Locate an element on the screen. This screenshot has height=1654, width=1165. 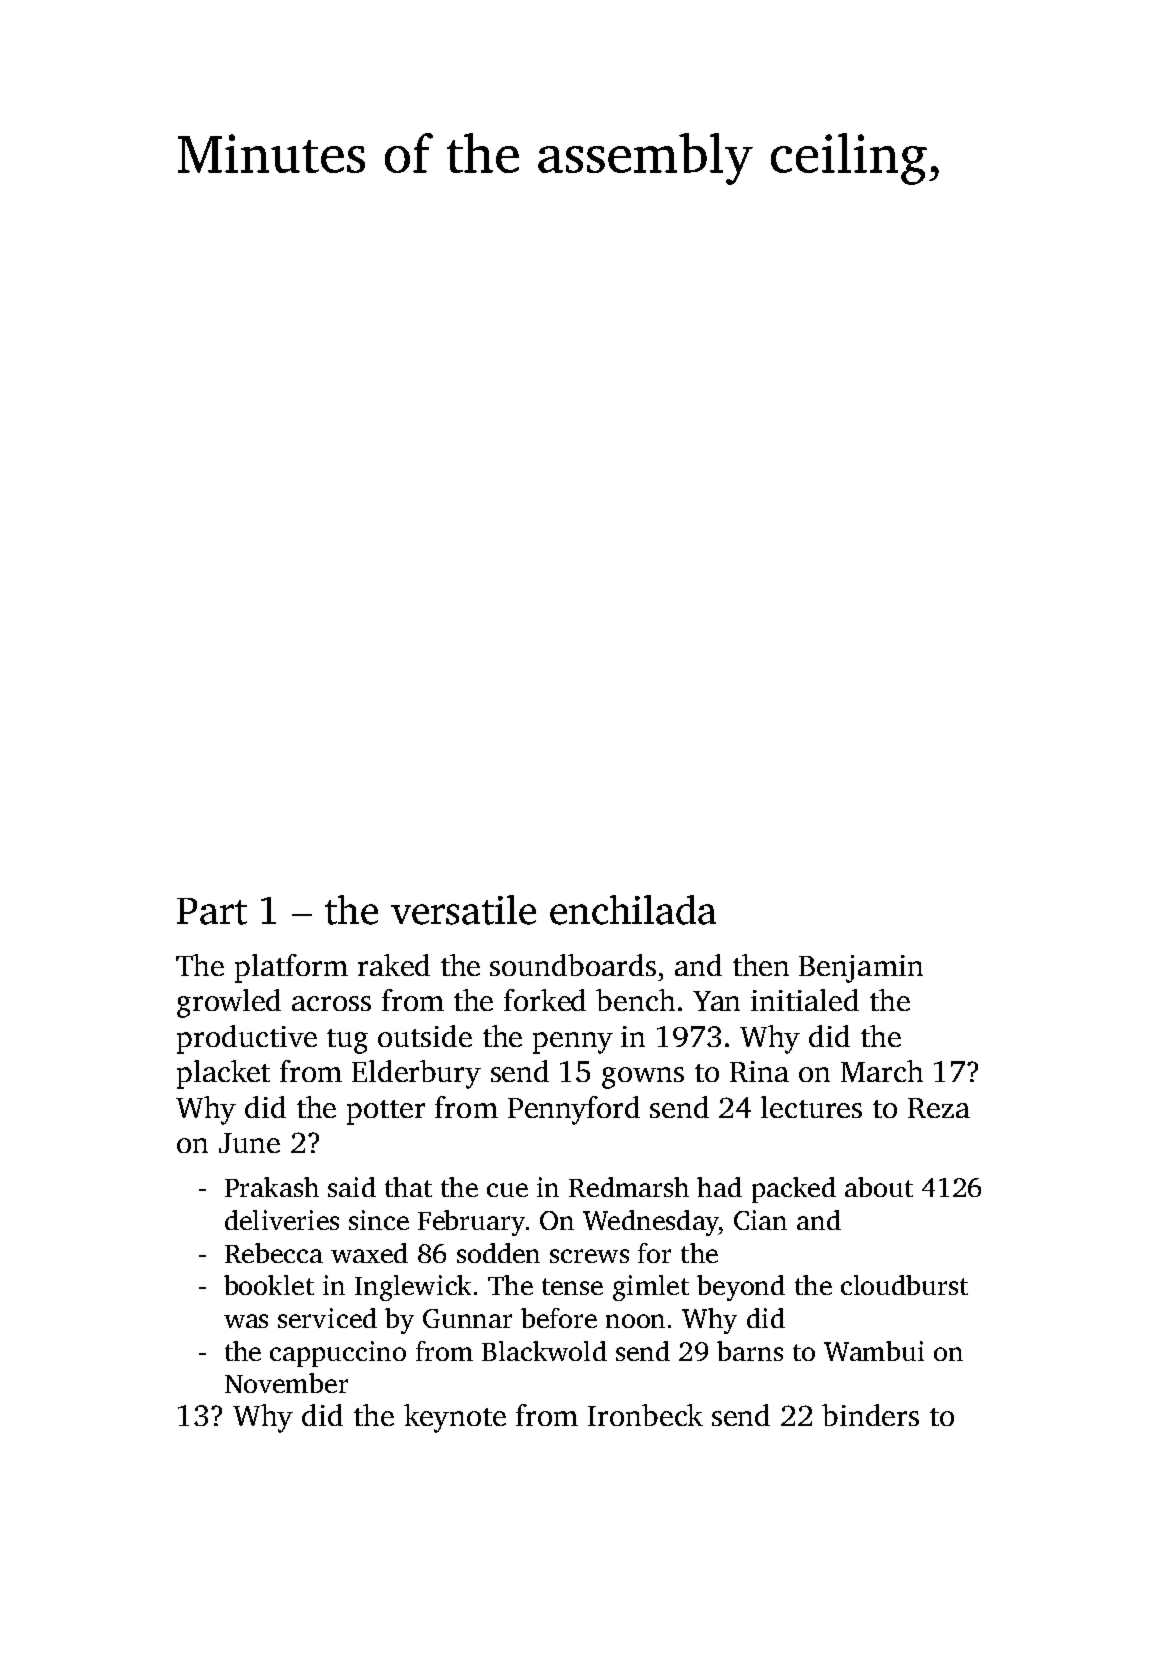
Ironbeck is located at coordinates (645, 1415).
